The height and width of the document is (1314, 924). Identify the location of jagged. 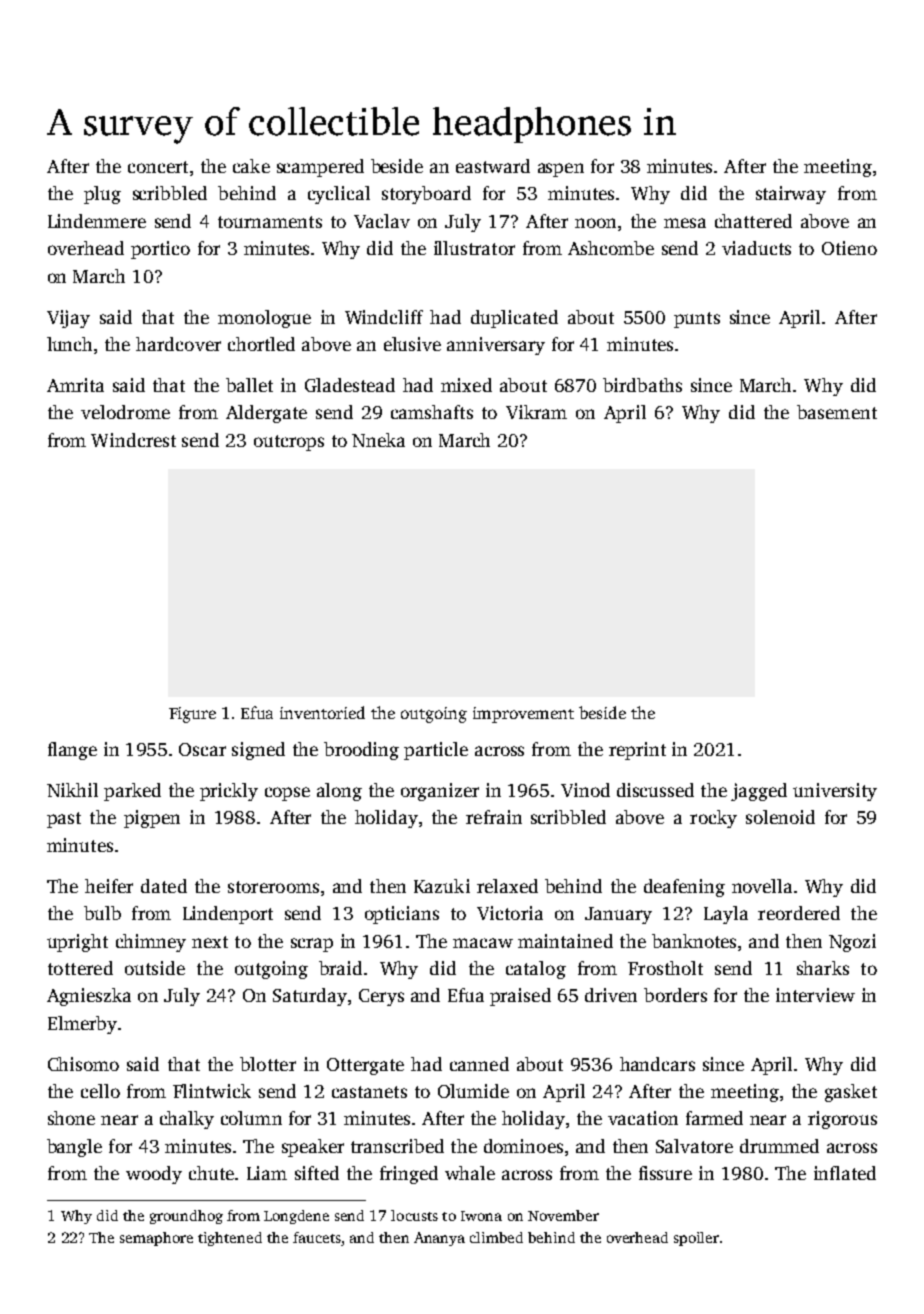
(759, 792).
